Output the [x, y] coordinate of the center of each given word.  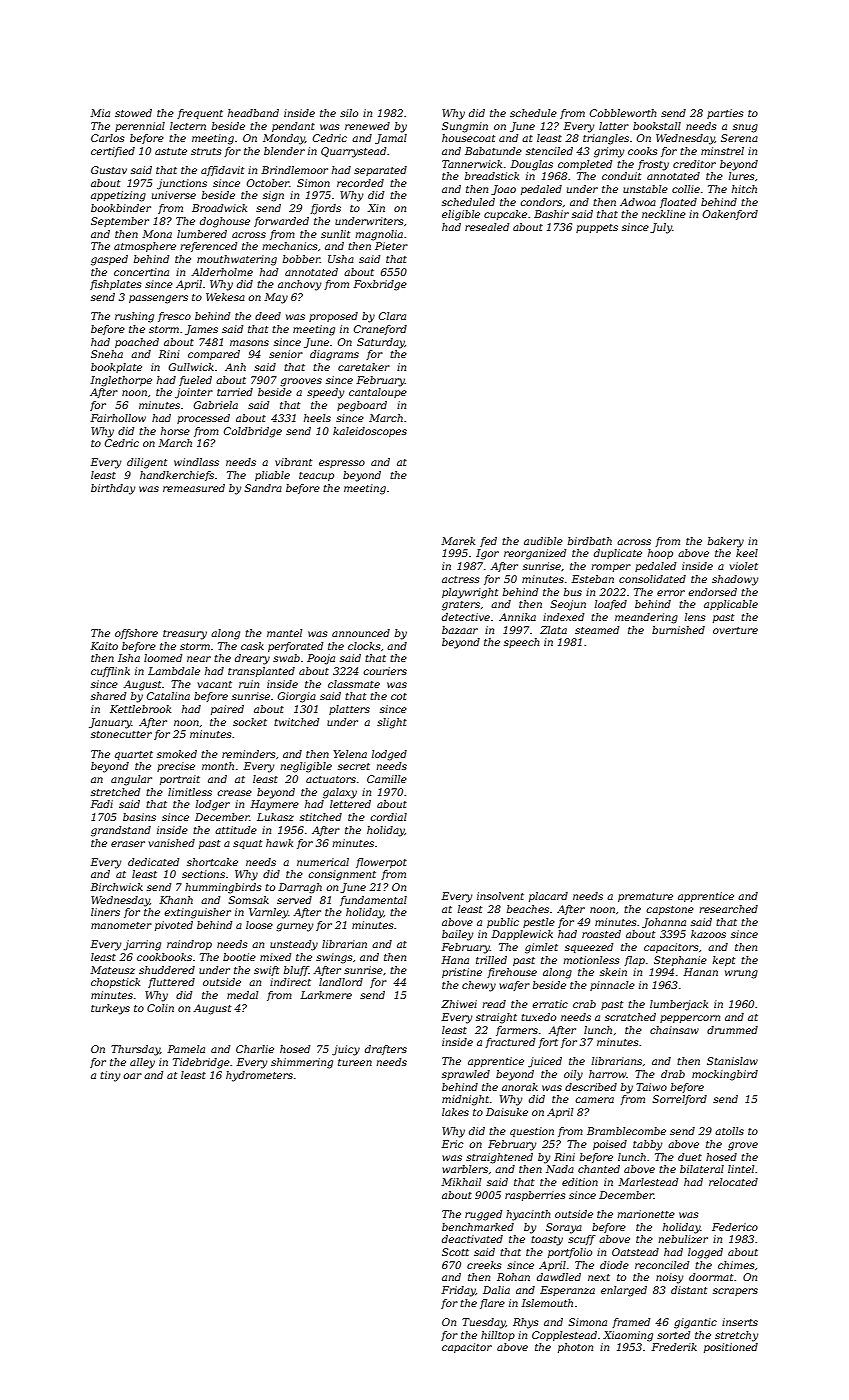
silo [349, 113]
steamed [597, 630]
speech [522, 643]
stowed [133, 113]
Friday [458, 1291]
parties [725, 114]
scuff [582, 1240]
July [661, 228]
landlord [341, 982]
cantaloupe [378, 393]
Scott [455, 1252]
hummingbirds [223, 888]
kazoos [708, 934]
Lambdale [174, 671]
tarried [235, 392]
